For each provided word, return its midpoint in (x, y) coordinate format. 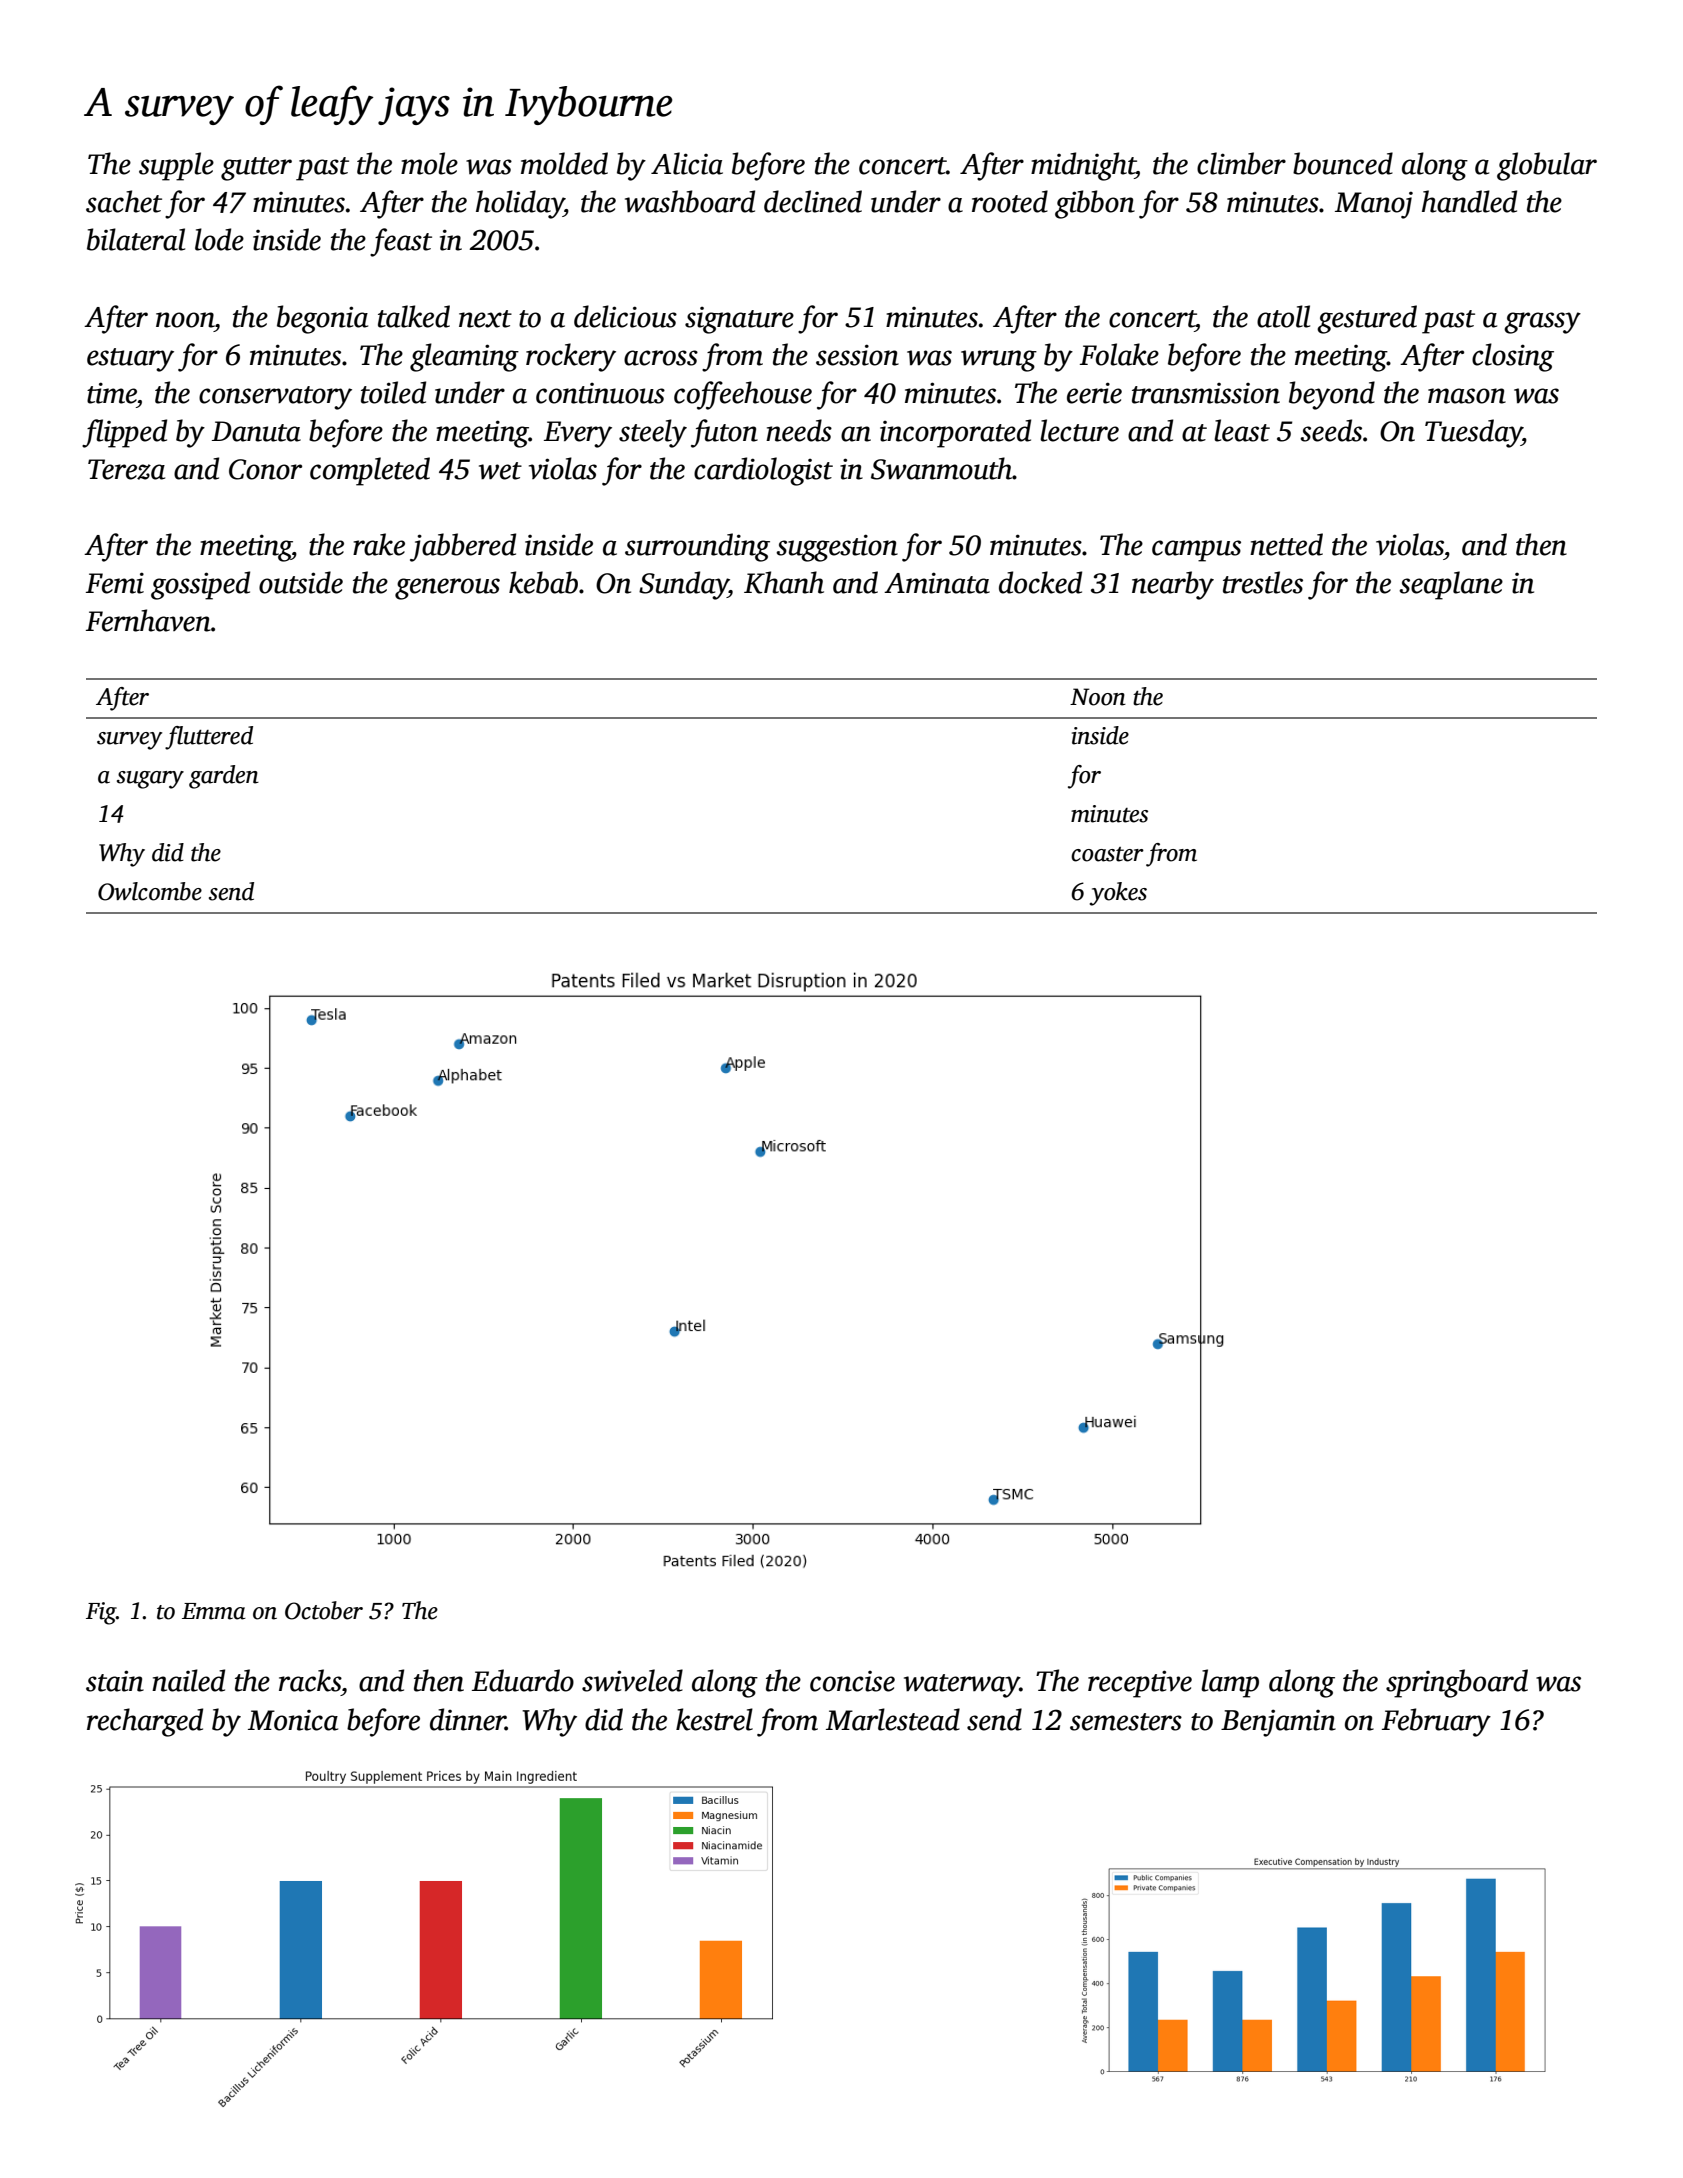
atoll (1283, 316)
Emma (214, 1611)
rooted (1010, 201)
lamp (1230, 1683)
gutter (256, 169)
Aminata (937, 583)
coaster (1107, 854)
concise (852, 1681)
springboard (1457, 1683)
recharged (145, 1722)
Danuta (256, 431)
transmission (1206, 393)
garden (224, 777)
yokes (1118, 894)
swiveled (632, 1680)
